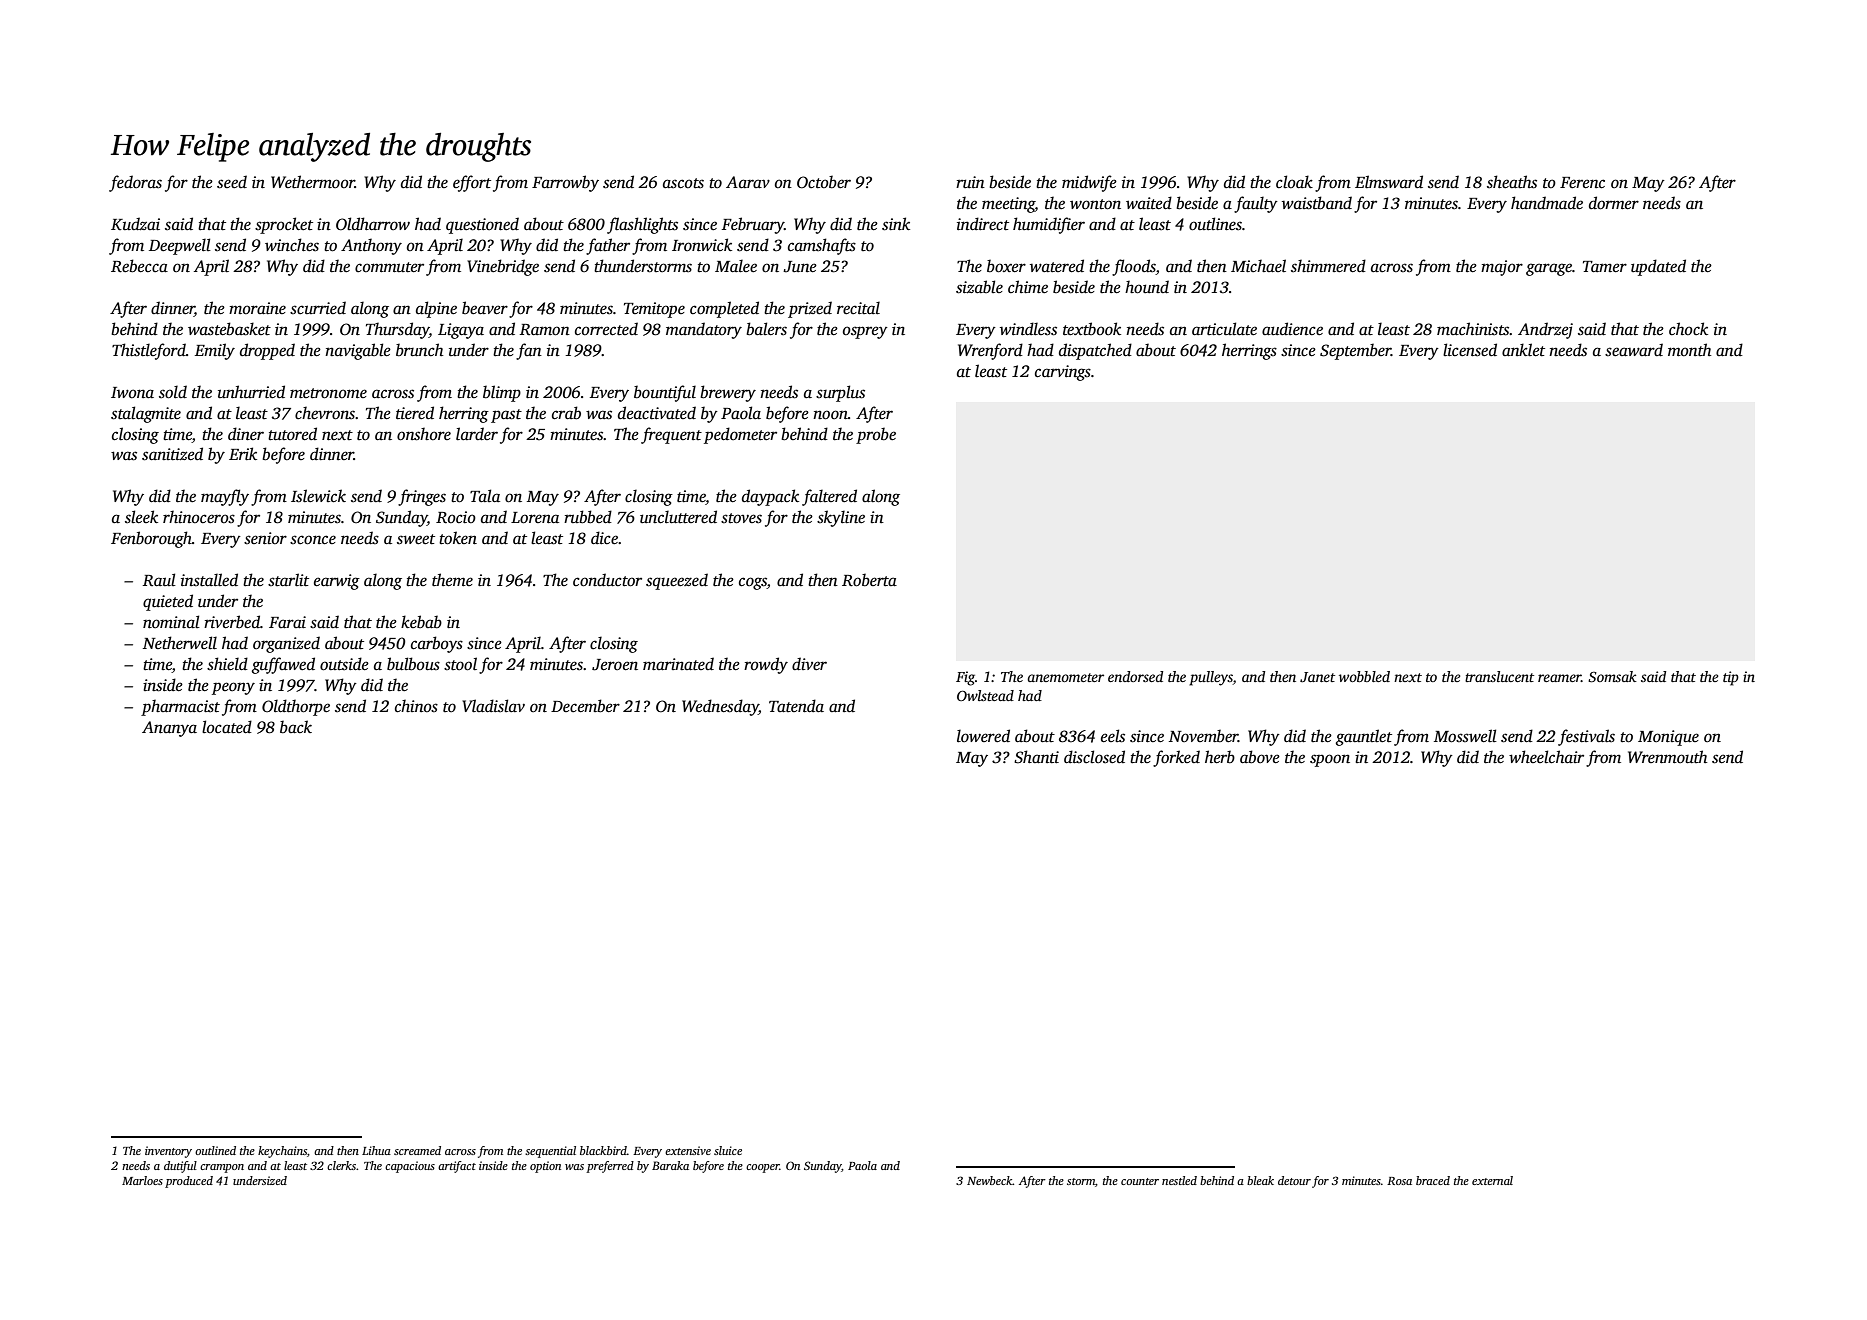 This screenshot has width=1867, height=1320. Describe the element at coordinates (457, 1167) in the screenshot. I see `artifact` at that location.
